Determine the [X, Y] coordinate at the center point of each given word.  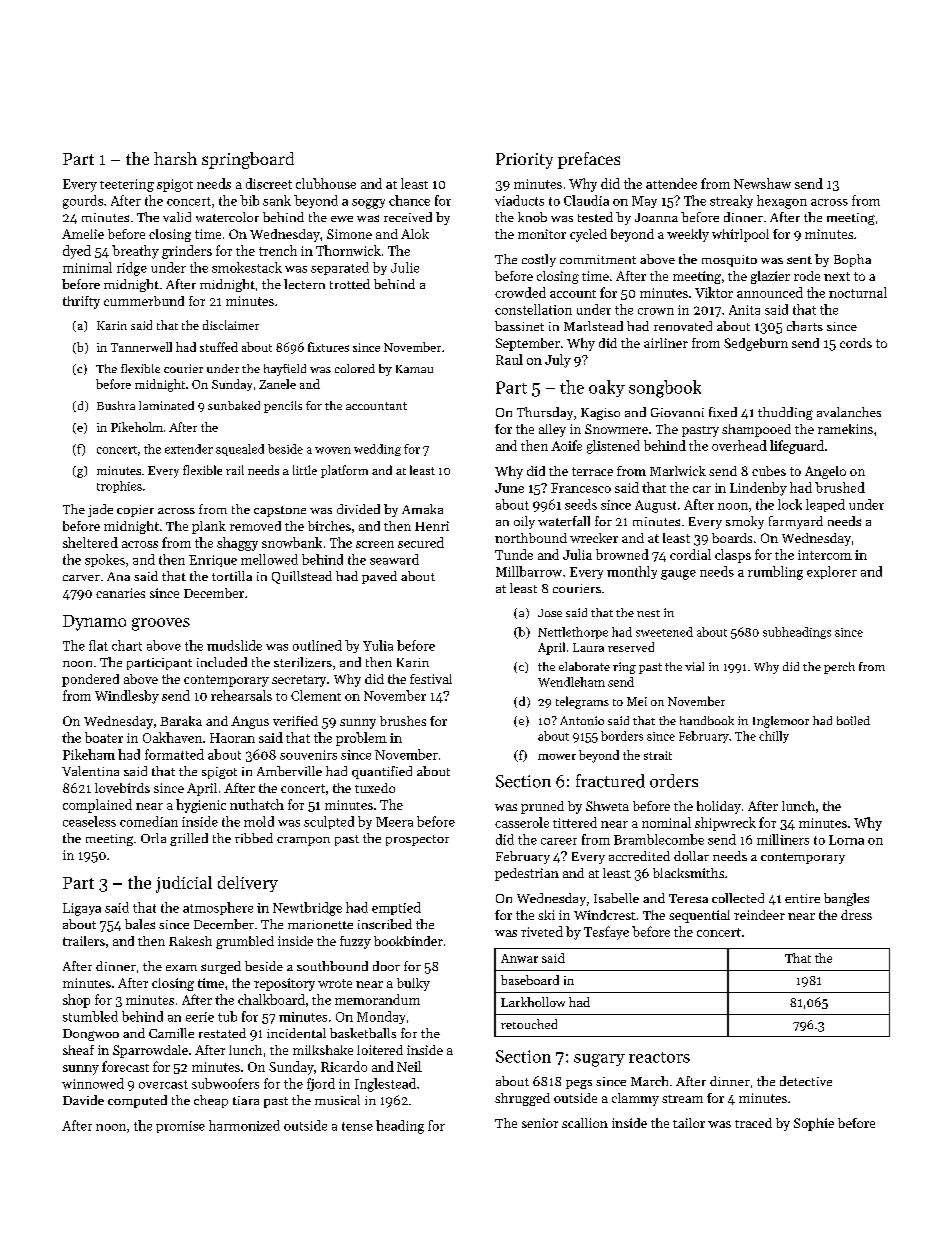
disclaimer [231, 325]
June [509, 488]
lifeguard [797, 447]
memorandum [377, 999]
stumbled [90, 1016]
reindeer [759, 915]
